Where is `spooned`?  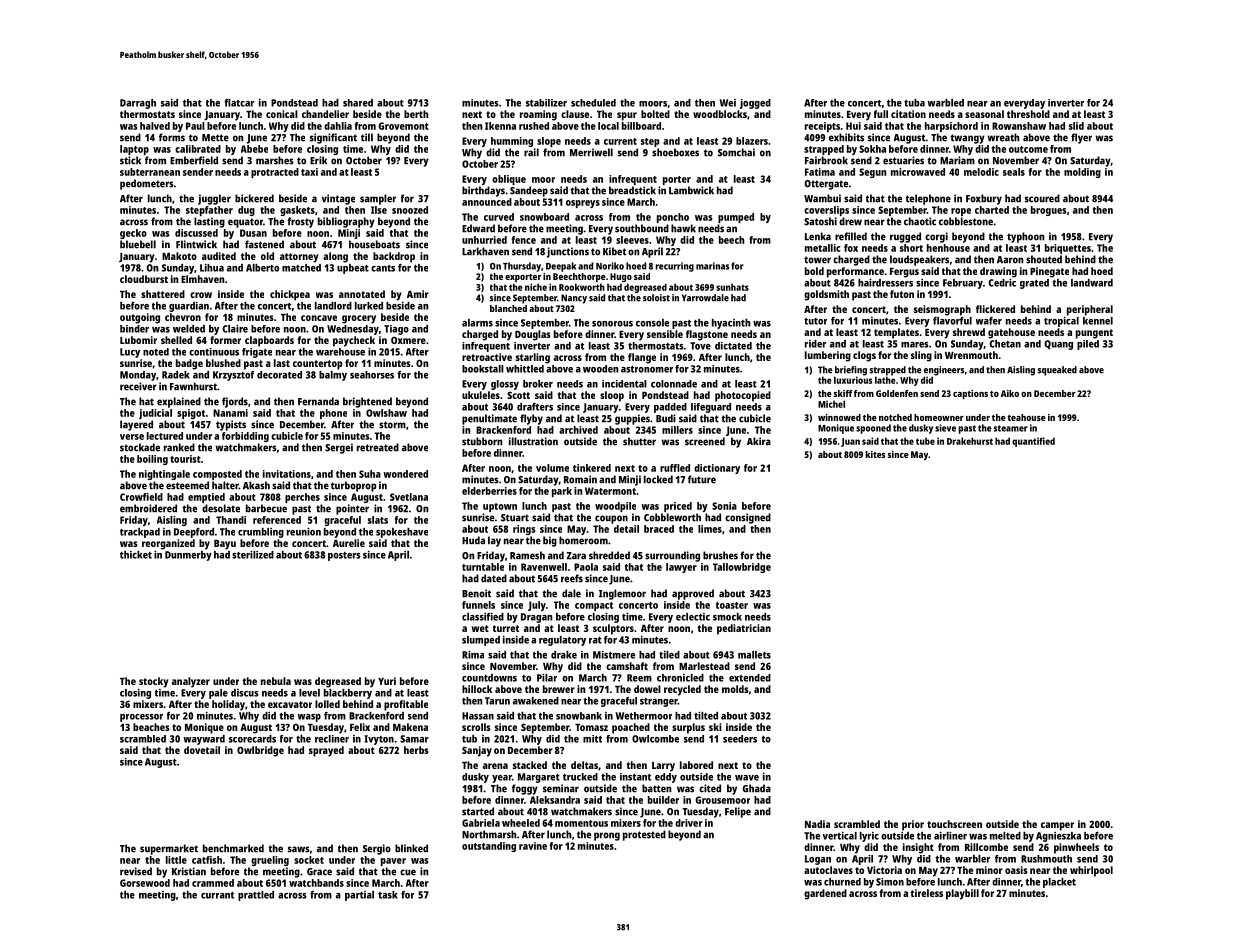
spooned is located at coordinates (873, 429).
